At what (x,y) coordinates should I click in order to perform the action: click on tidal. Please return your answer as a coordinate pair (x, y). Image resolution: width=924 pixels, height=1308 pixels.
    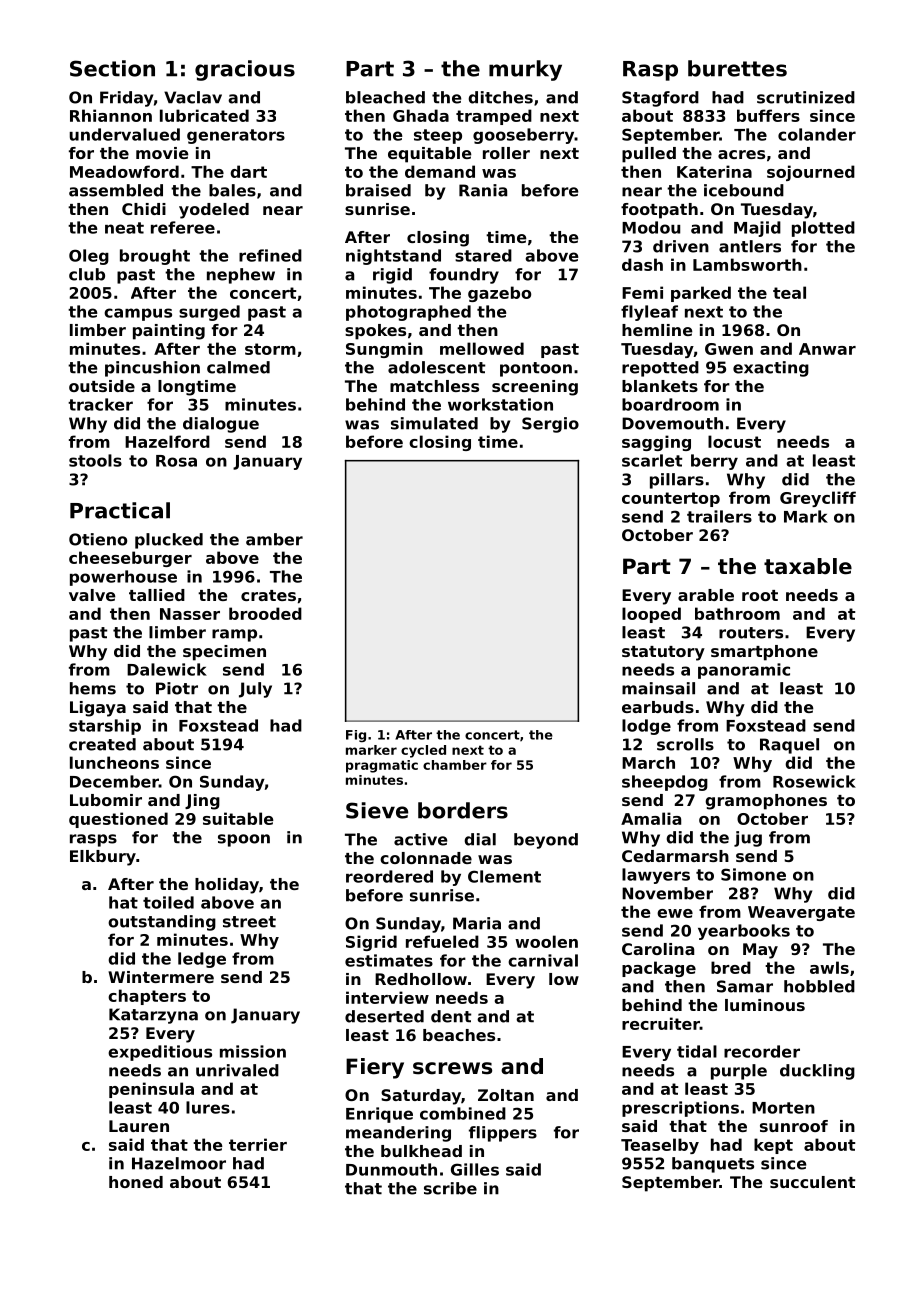
    Looking at the image, I should click on (697, 1051).
